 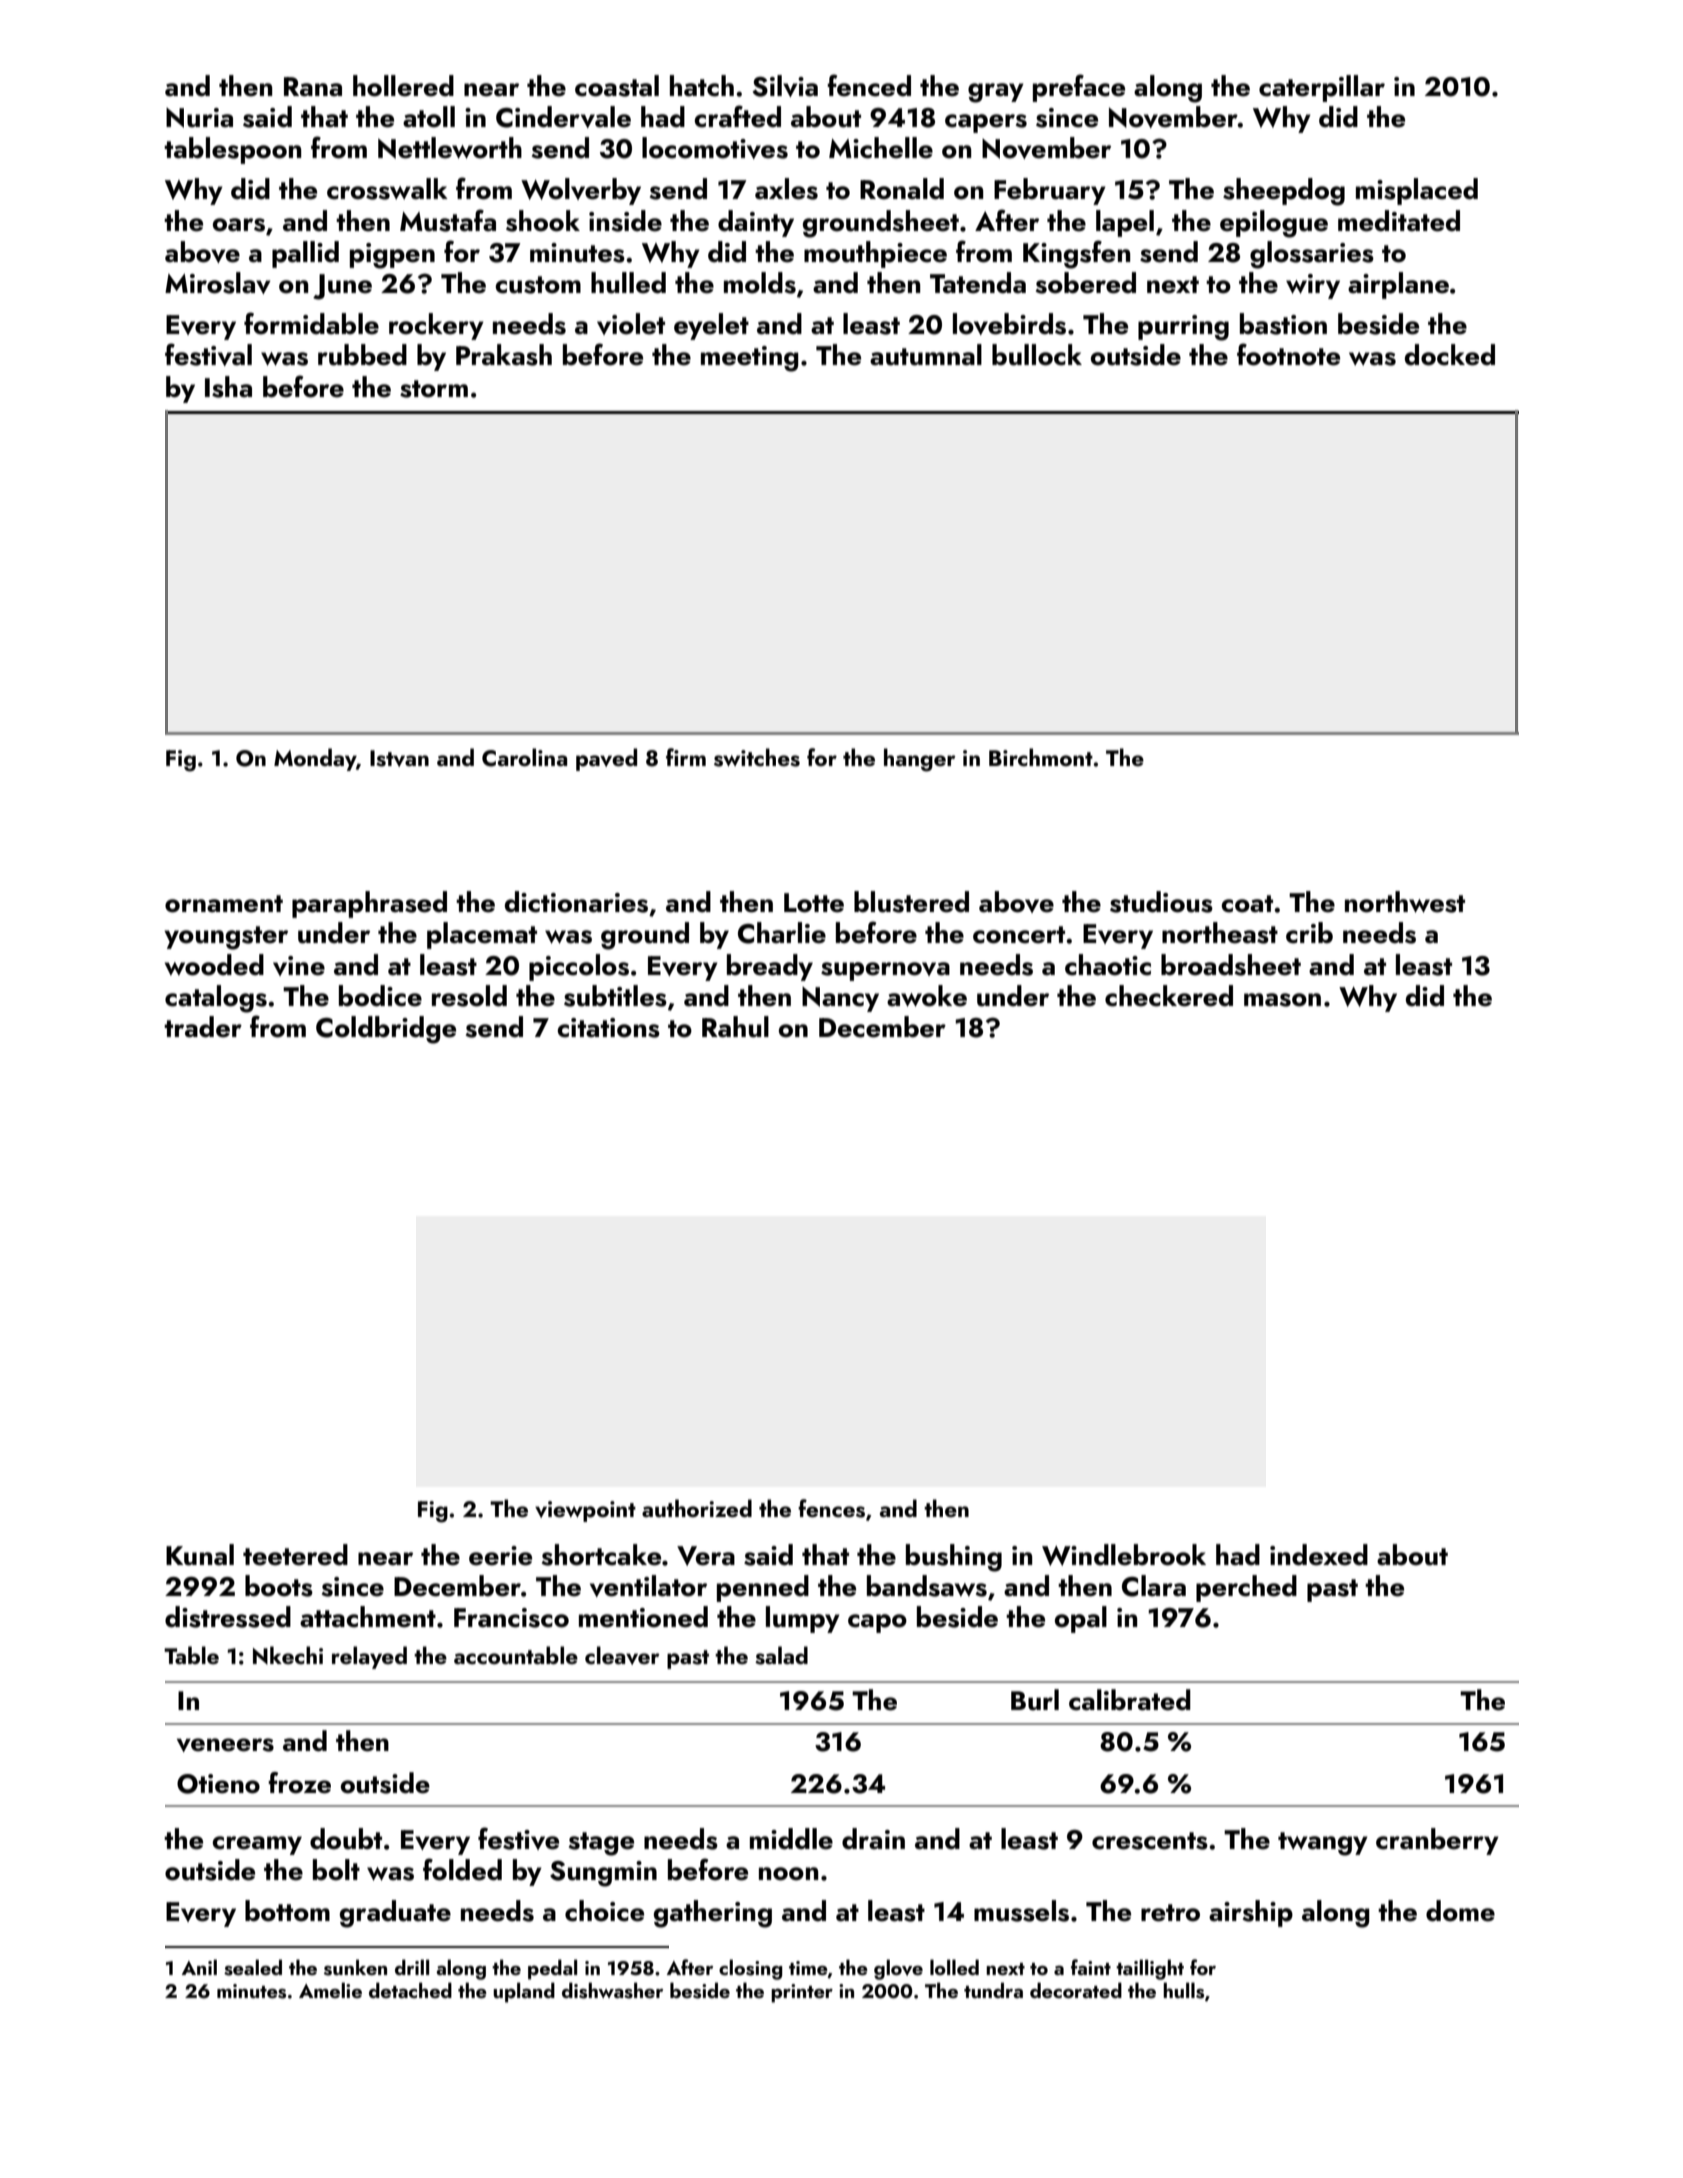 What do you see at coordinates (1322, 88) in the screenshot?
I see `caterpillar` at bounding box center [1322, 88].
